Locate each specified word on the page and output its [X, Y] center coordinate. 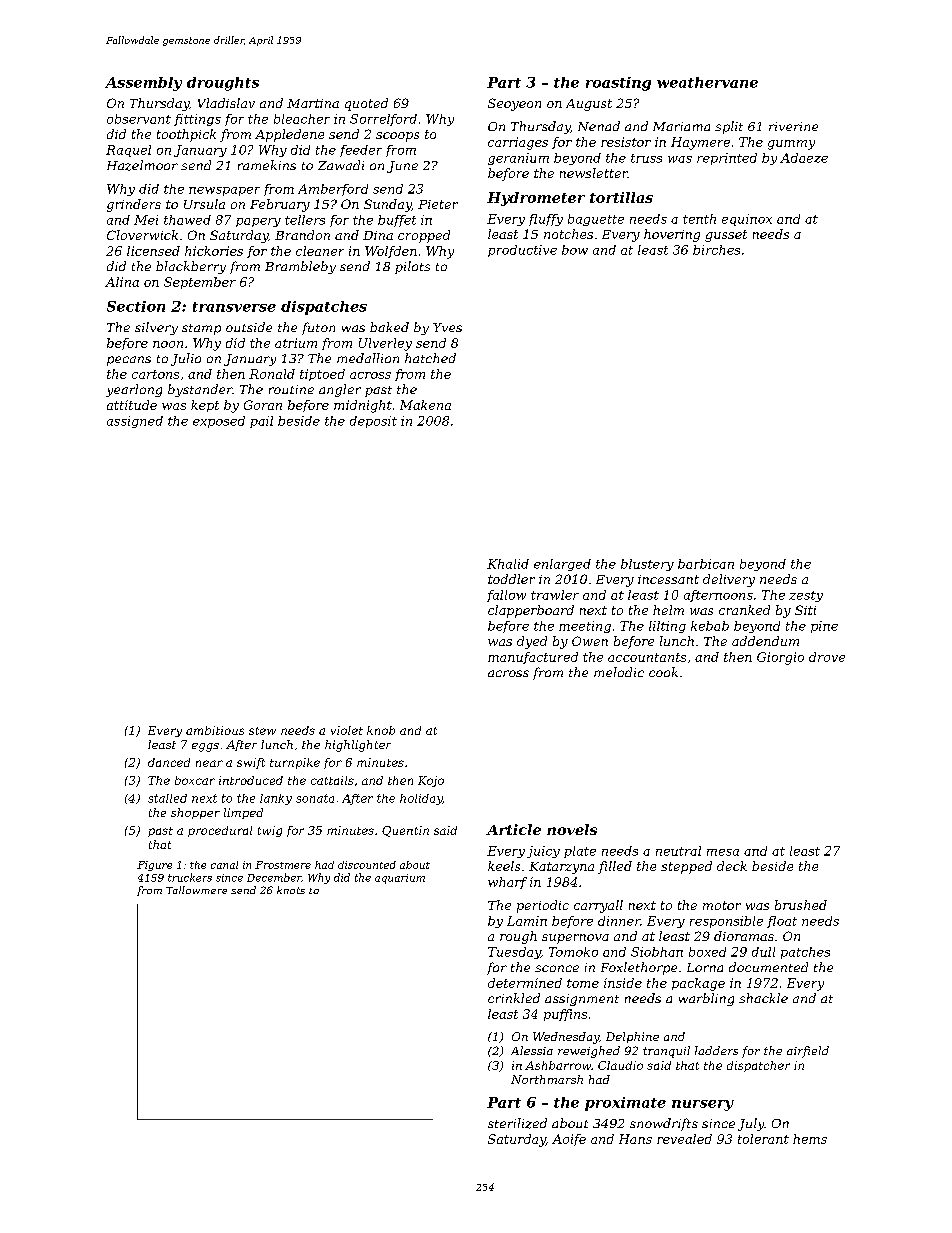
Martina [313, 103]
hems [810, 1139]
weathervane [707, 82]
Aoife [569, 1140]
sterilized [517, 1123]
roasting [618, 84]
